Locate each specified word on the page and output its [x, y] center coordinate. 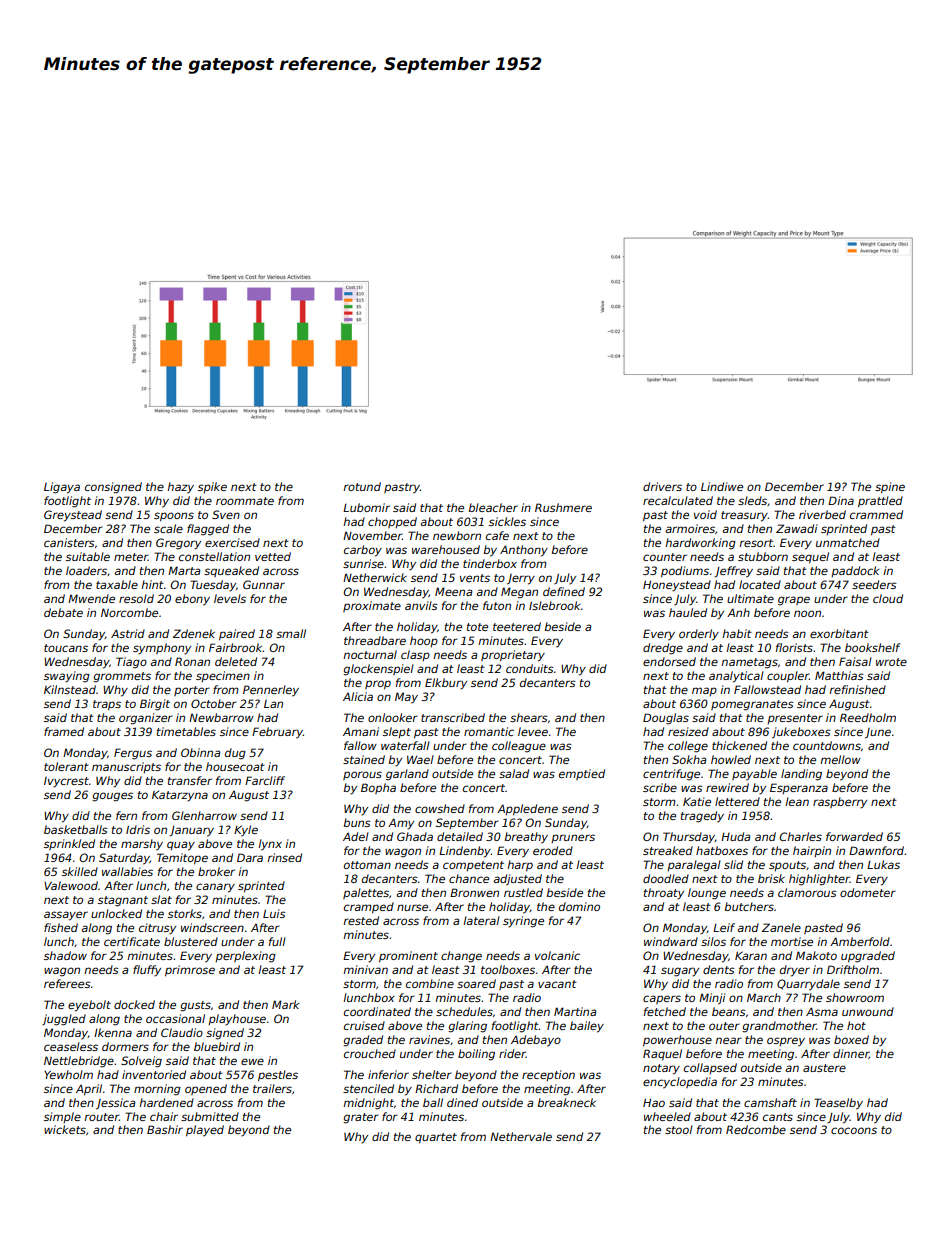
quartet [436, 1138]
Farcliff [265, 780]
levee [533, 731]
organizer [146, 719]
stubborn [763, 556]
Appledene [527, 810]
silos [713, 941]
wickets [65, 1129]
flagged [208, 530]
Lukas [883, 864]
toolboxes [508, 969]
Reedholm [868, 717]
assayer [66, 916]
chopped [392, 522]
